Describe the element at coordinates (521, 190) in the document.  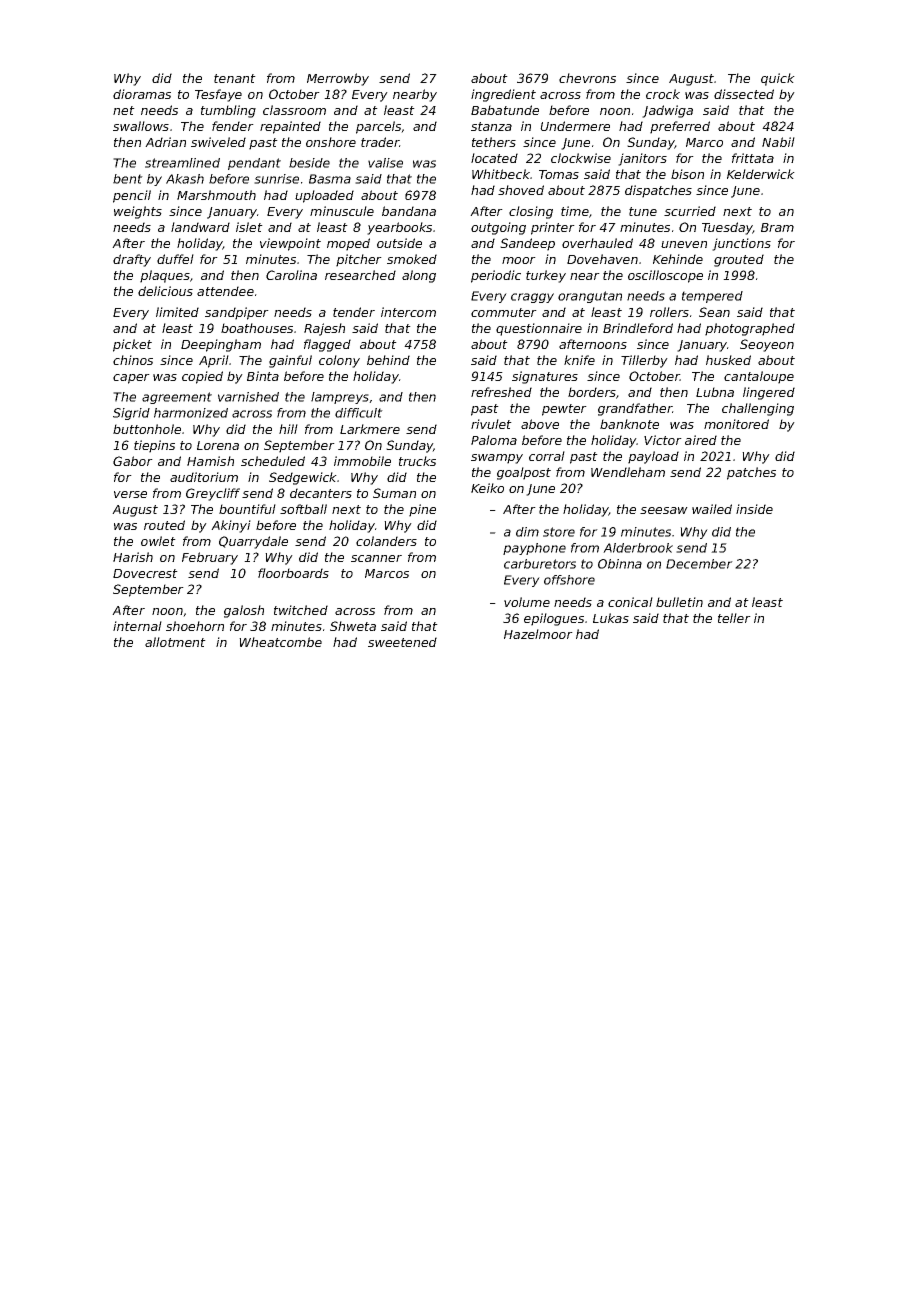
I see `shoved` at that location.
